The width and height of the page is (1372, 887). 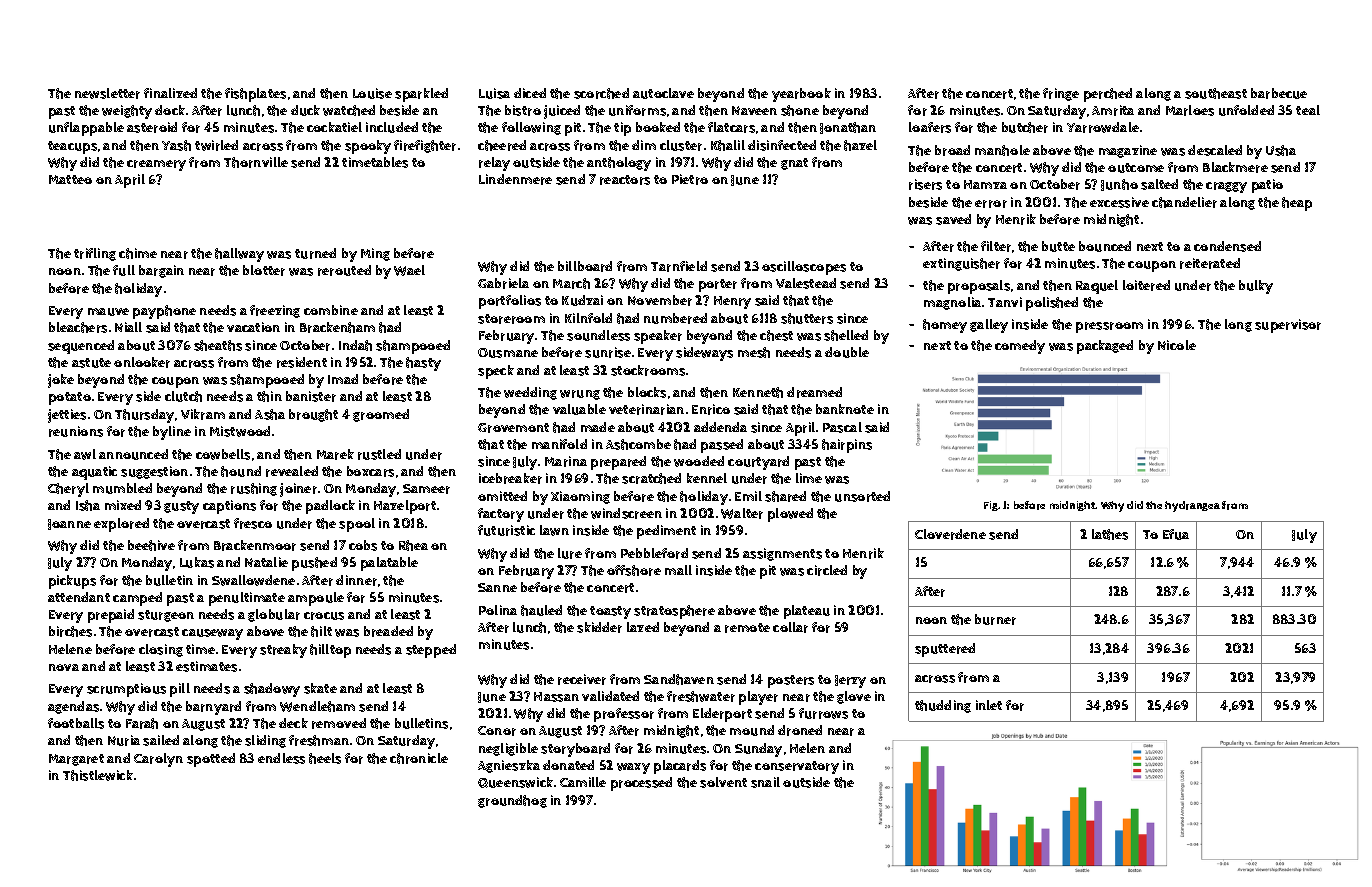 What do you see at coordinates (996, 246) in the page?
I see `filter` at bounding box center [996, 246].
